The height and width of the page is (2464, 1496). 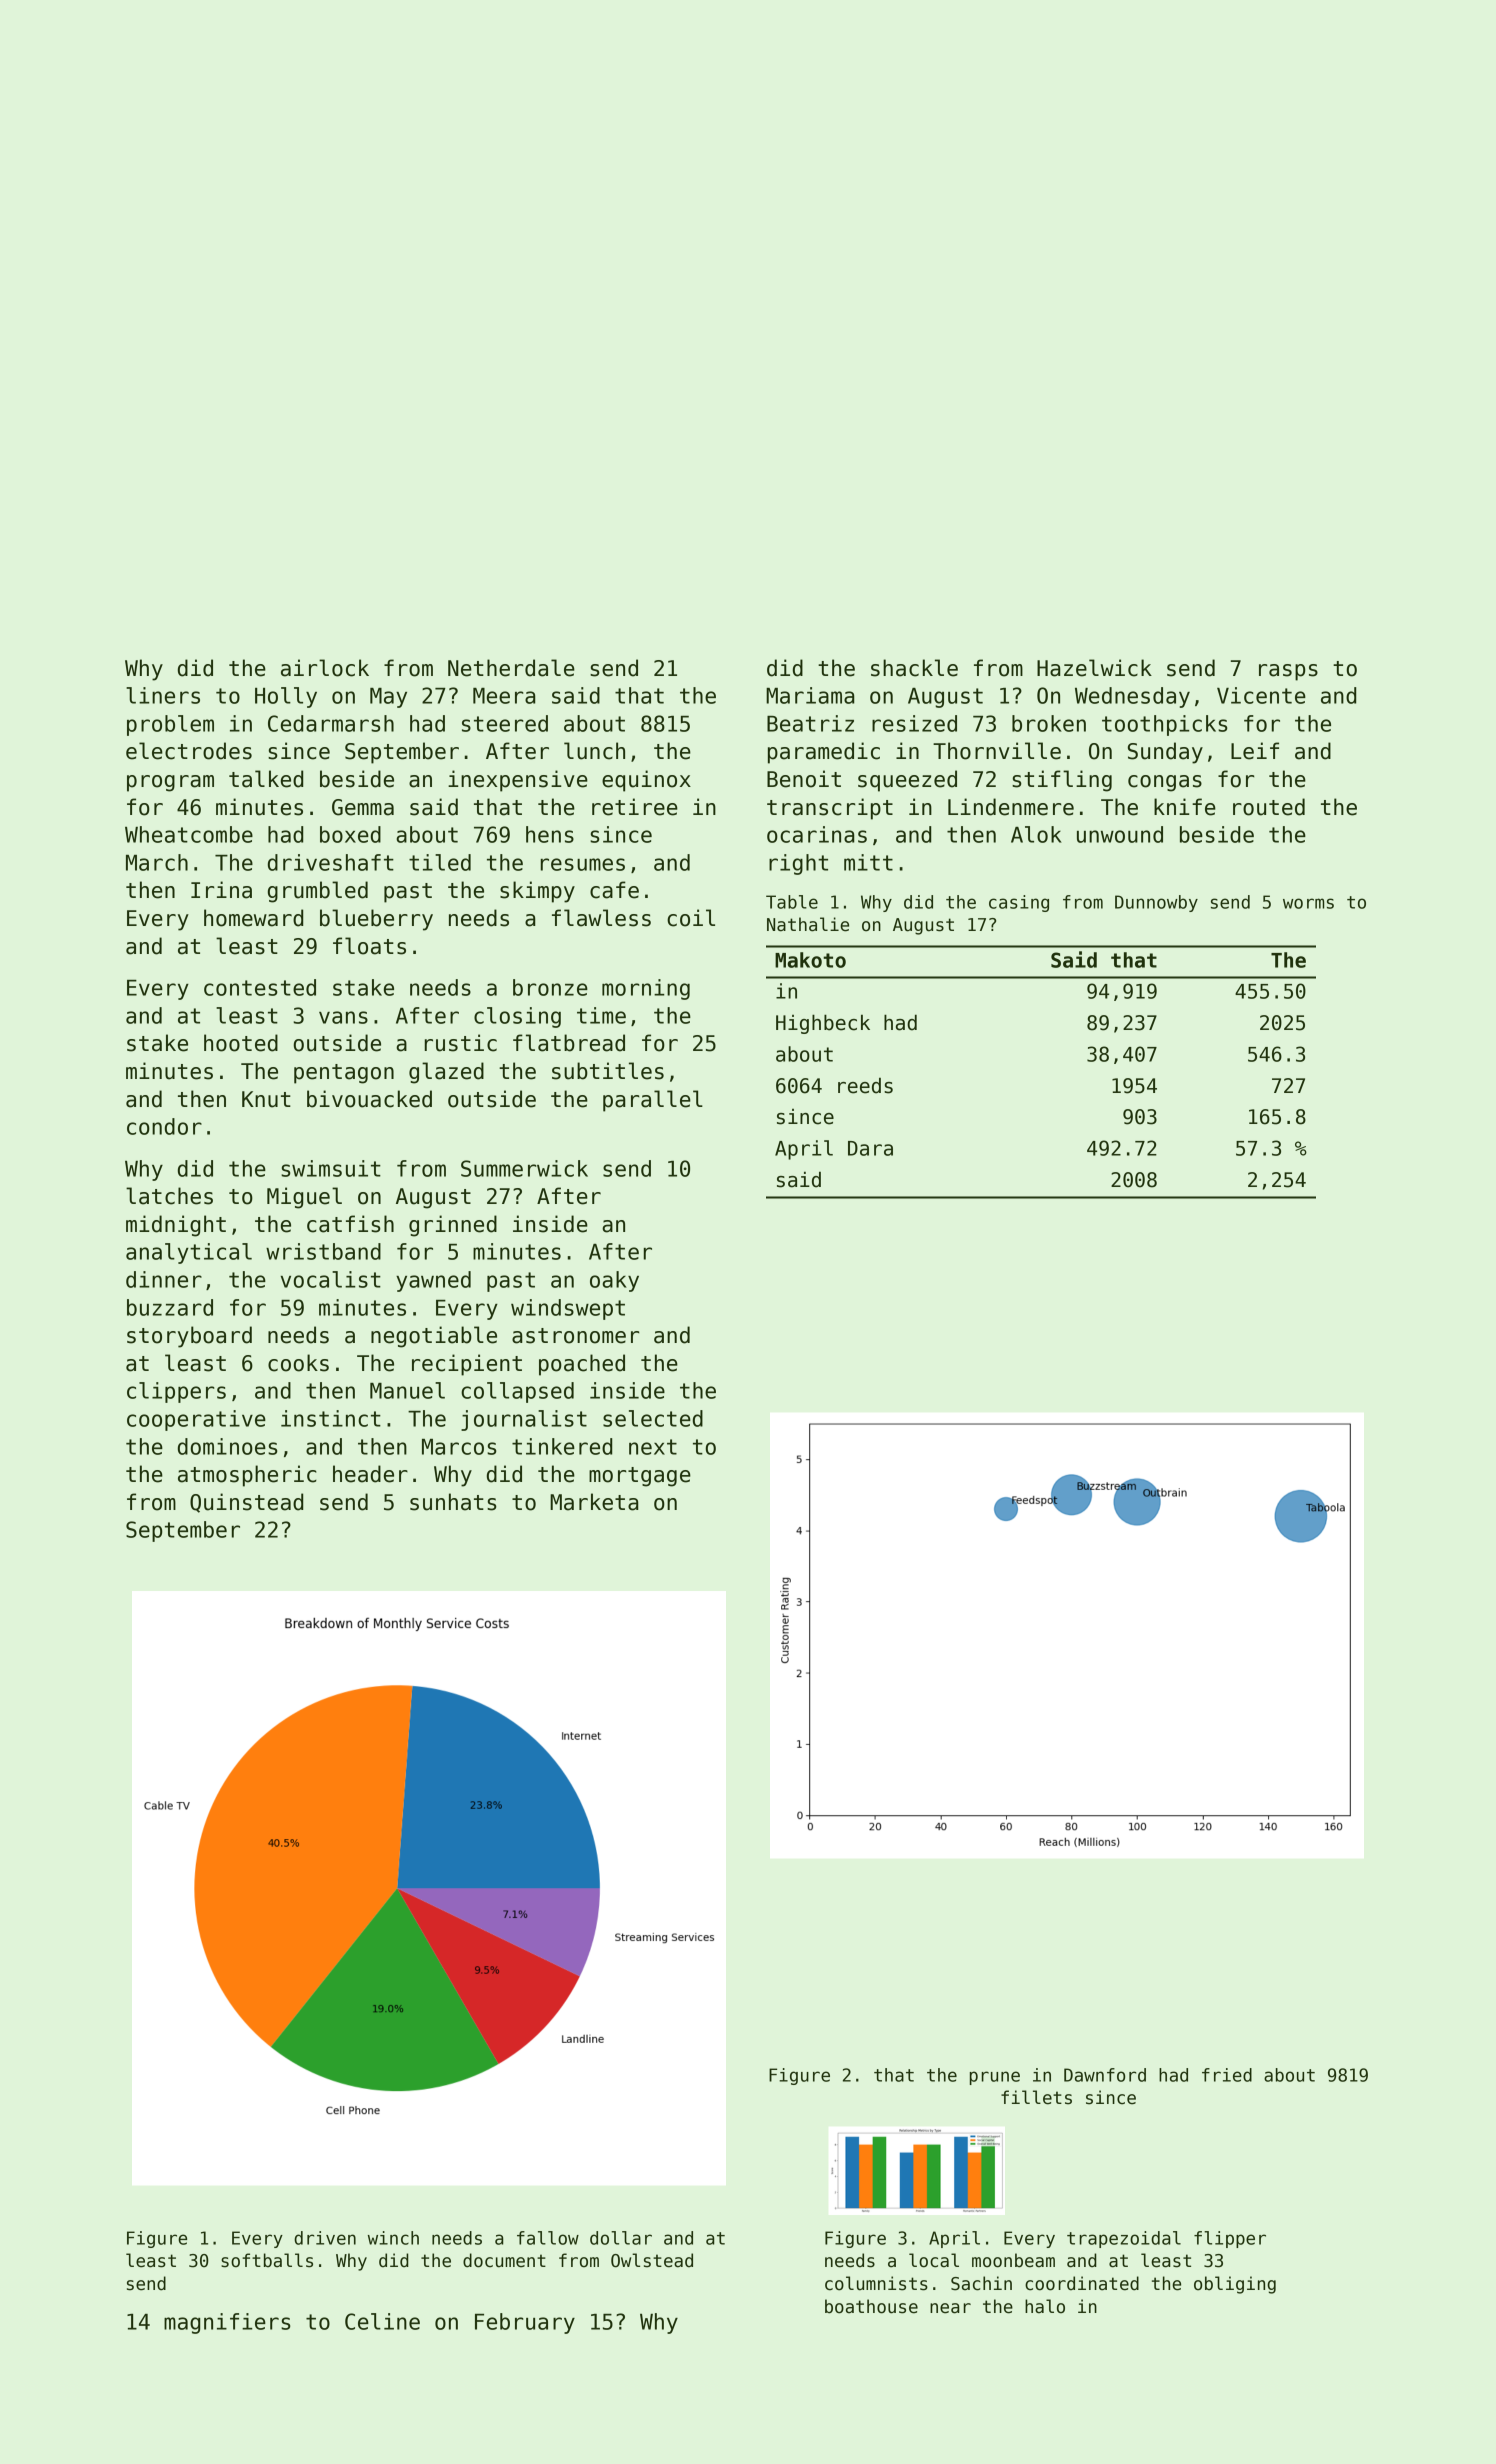 What do you see at coordinates (370, 1474) in the page?
I see `header` at bounding box center [370, 1474].
